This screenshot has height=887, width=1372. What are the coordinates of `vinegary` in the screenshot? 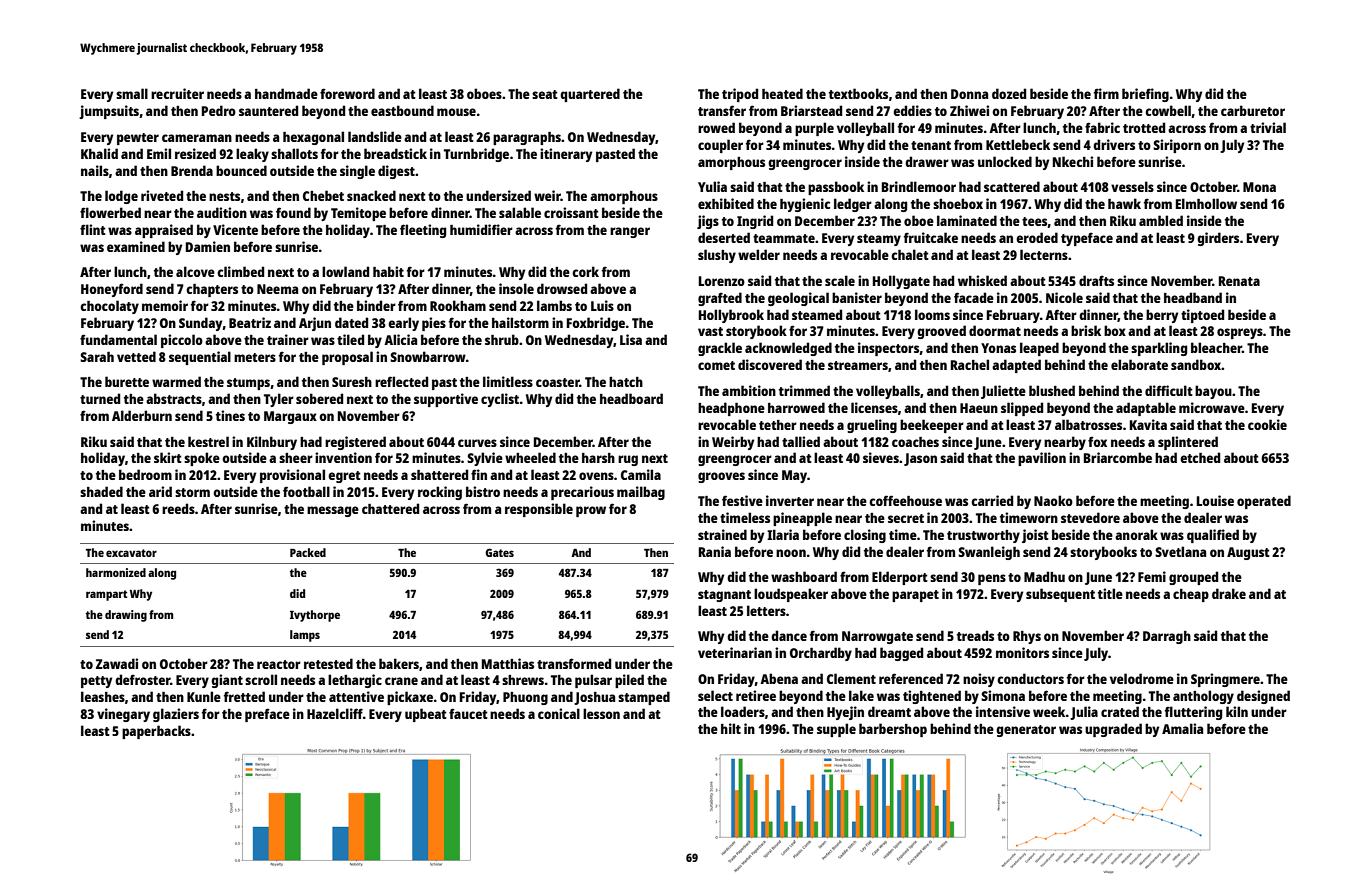 It's located at (123, 715).
